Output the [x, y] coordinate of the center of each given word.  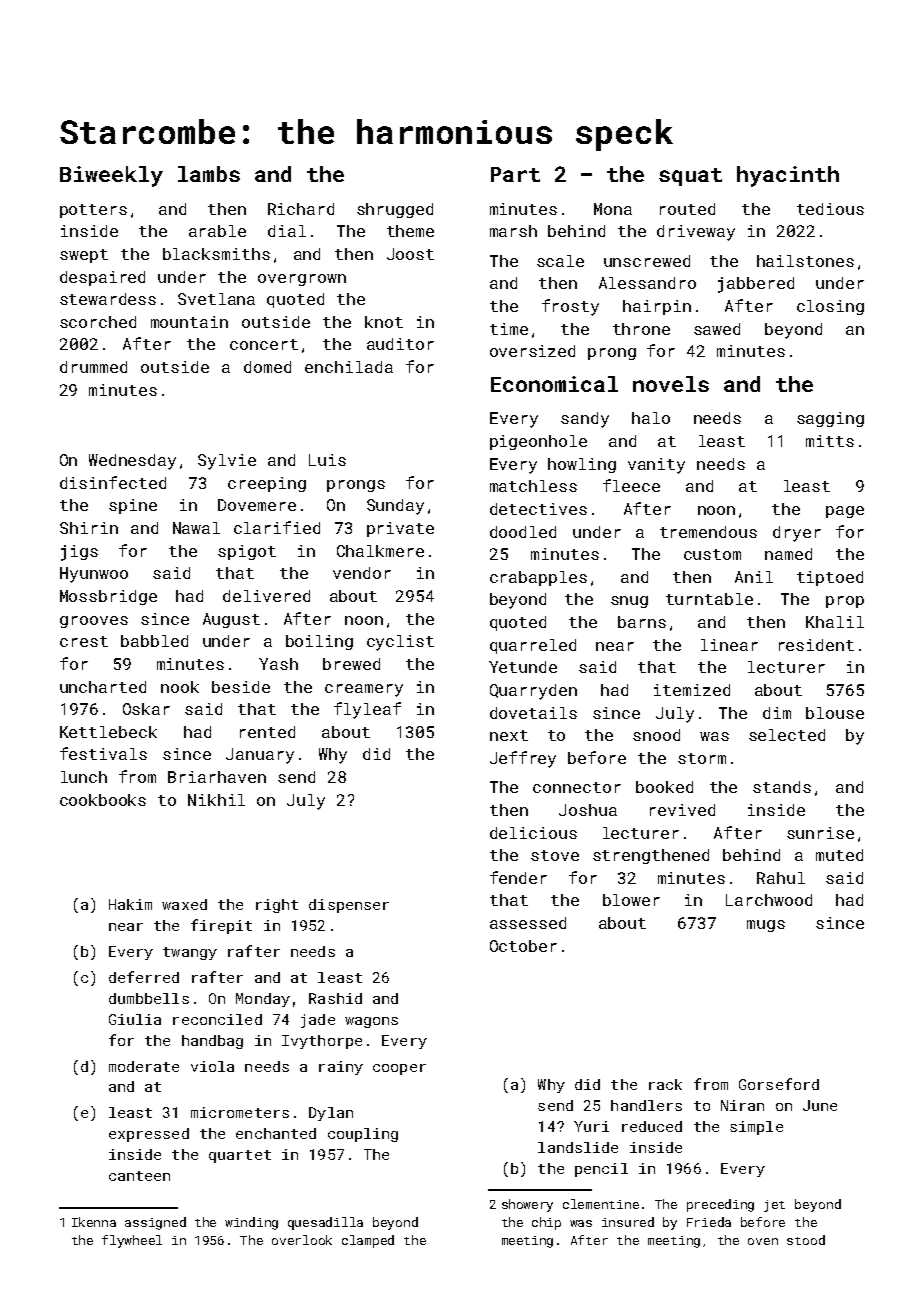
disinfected [113, 482]
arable [217, 231]
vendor [362, 573]
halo [651, 418]
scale [560, 261]
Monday [263, 1000]
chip [546, 1223]
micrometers [240, 1112]
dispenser [349, 906]
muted [839, 855]
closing [830, 307]
